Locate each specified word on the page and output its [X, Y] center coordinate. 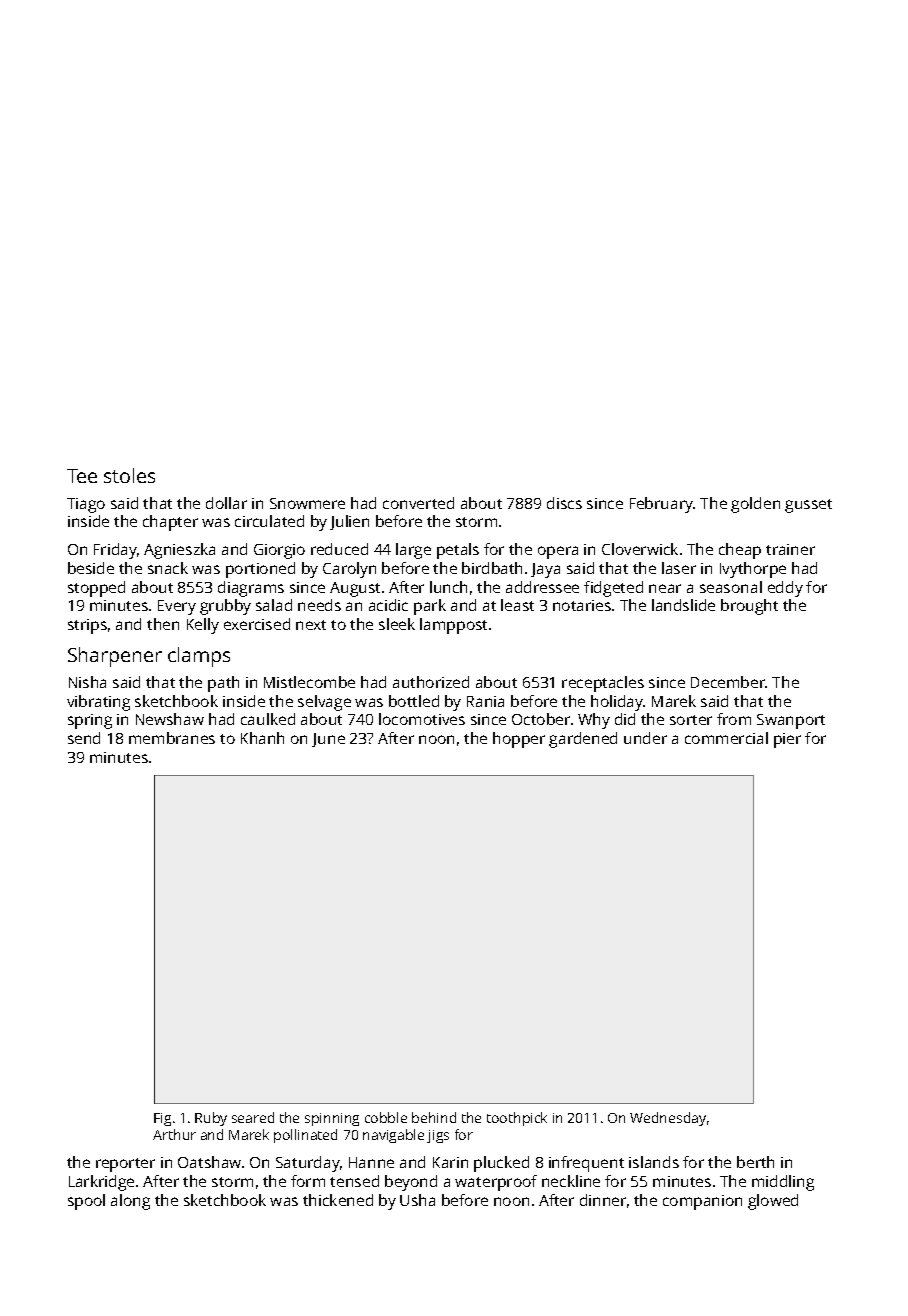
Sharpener [115, 657]
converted [418, 503]
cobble [386, 1117]
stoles [129, 475]
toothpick [517, 1119]
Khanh [262, 738]
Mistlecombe [309, 682]
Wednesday [668, 1119]
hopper [519, 740]
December [728, 682]
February [662, 505]
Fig [162, 1119]
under [645, 738]
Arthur [174, 1134]
